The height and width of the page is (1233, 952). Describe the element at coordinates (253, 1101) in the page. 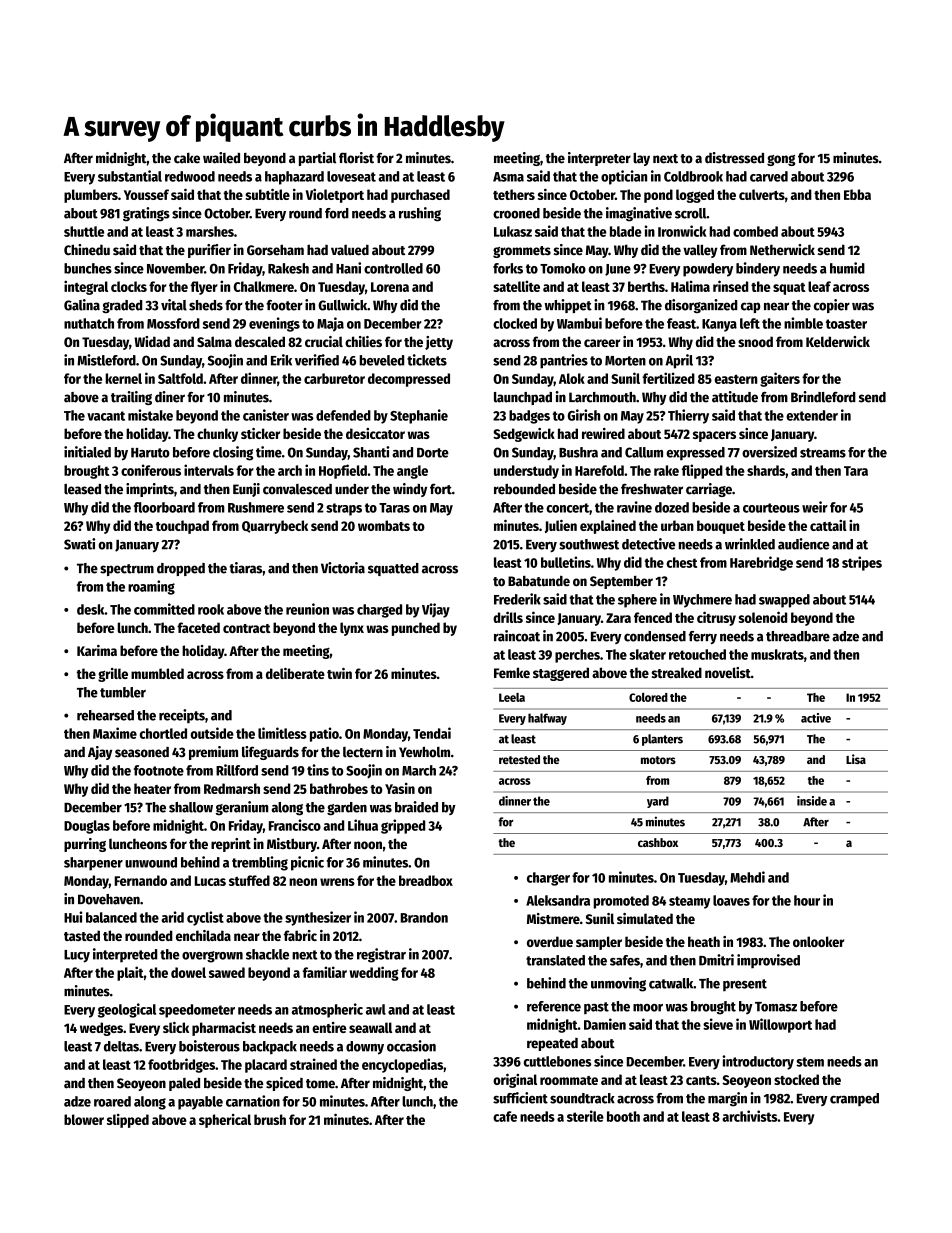

I see `carnation` at that location.
